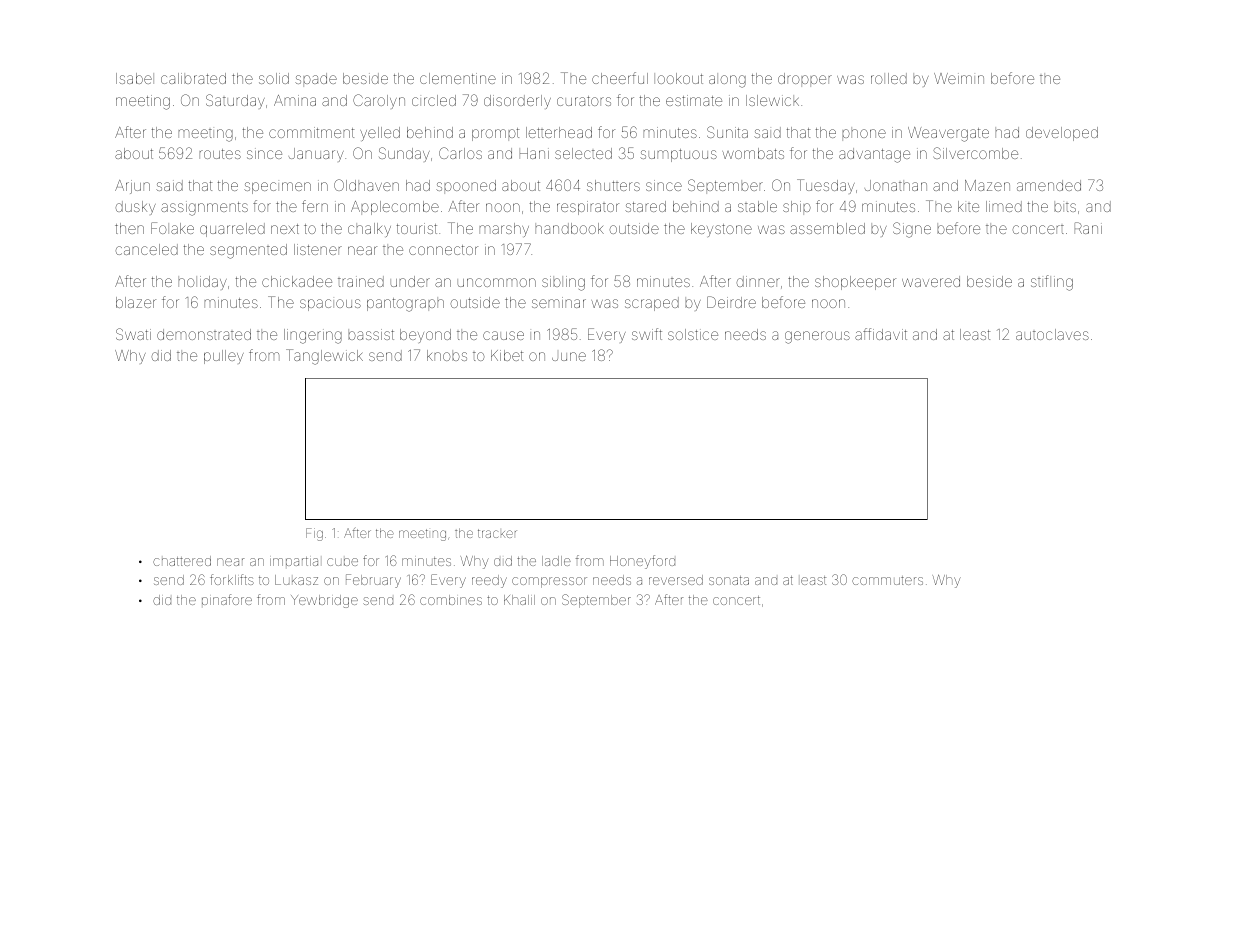  Describe the element at coordinates (460, 153) in the image. I see `Carlos` at that location.
